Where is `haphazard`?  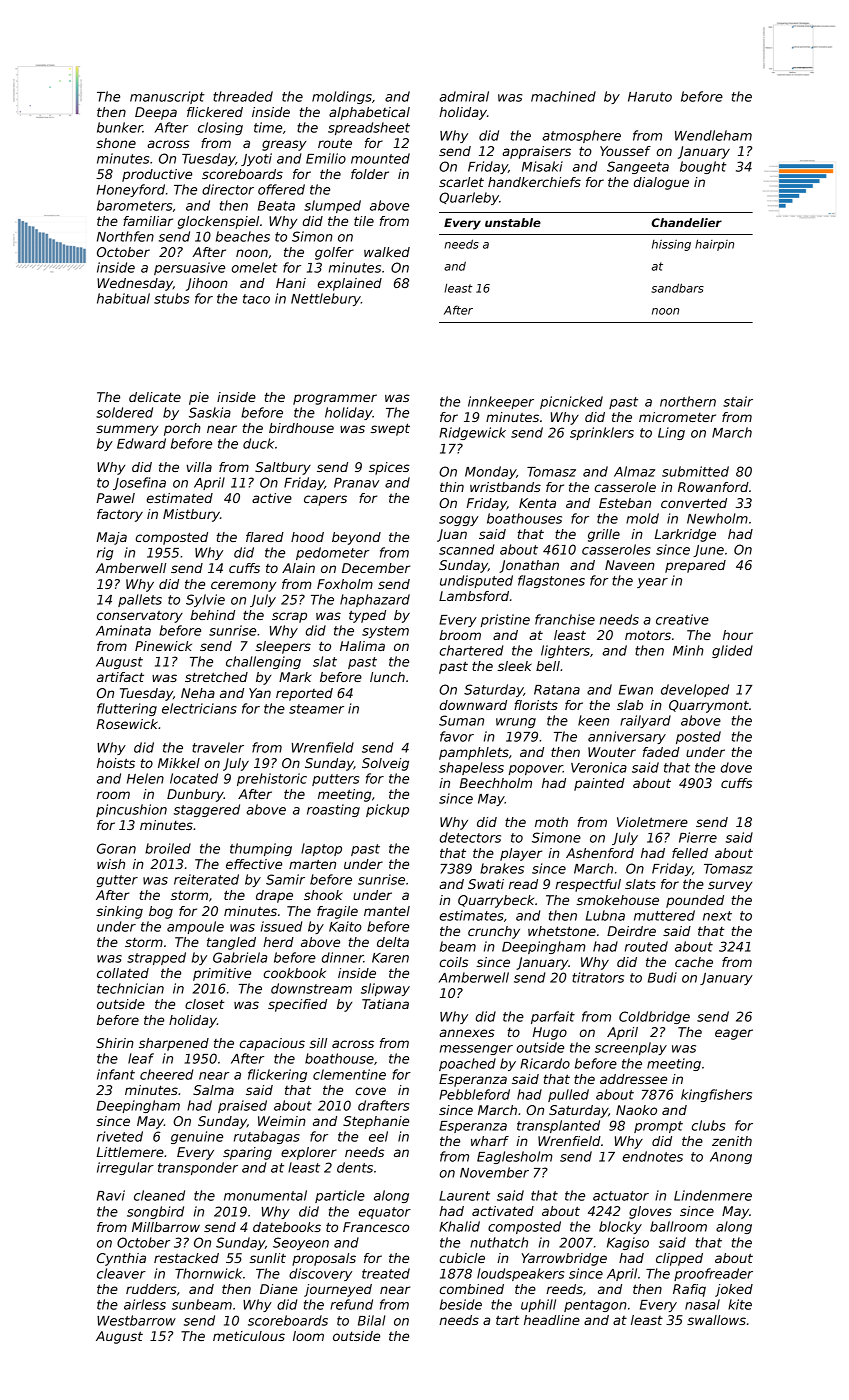 haphazard is located at coordinates (375, 600).
